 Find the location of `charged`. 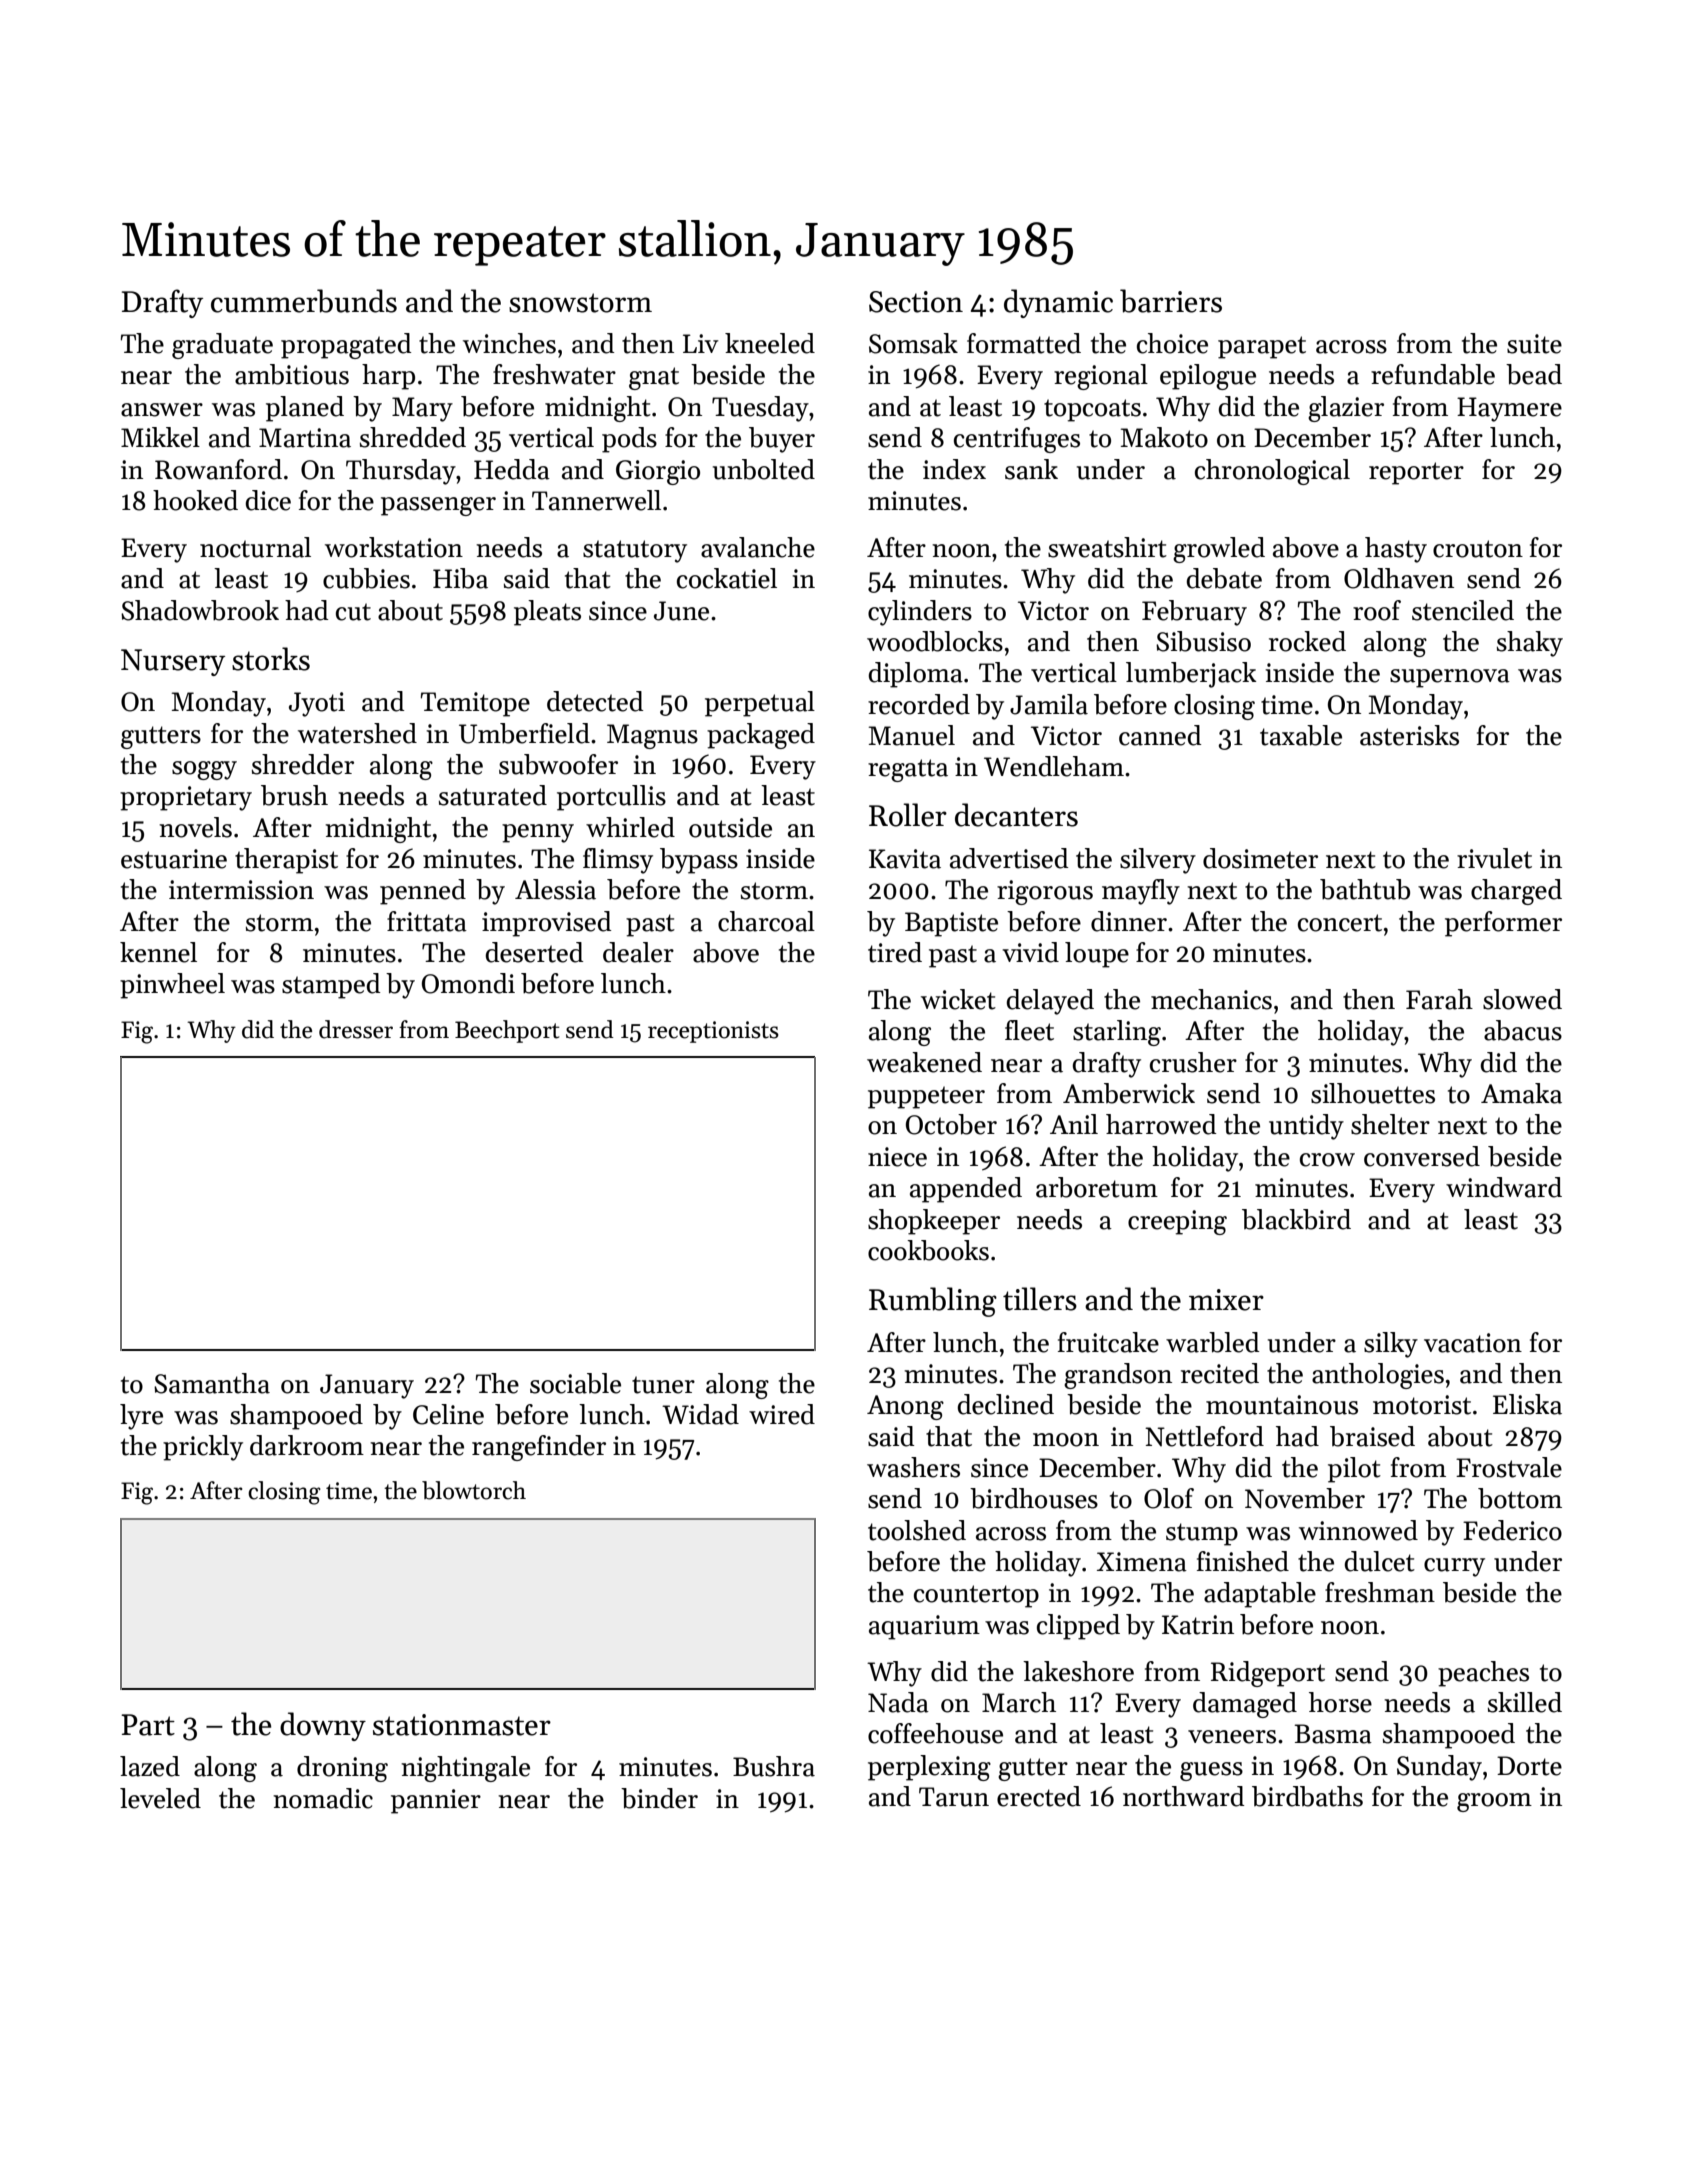

charged is located at coordinates (1516, 892).
